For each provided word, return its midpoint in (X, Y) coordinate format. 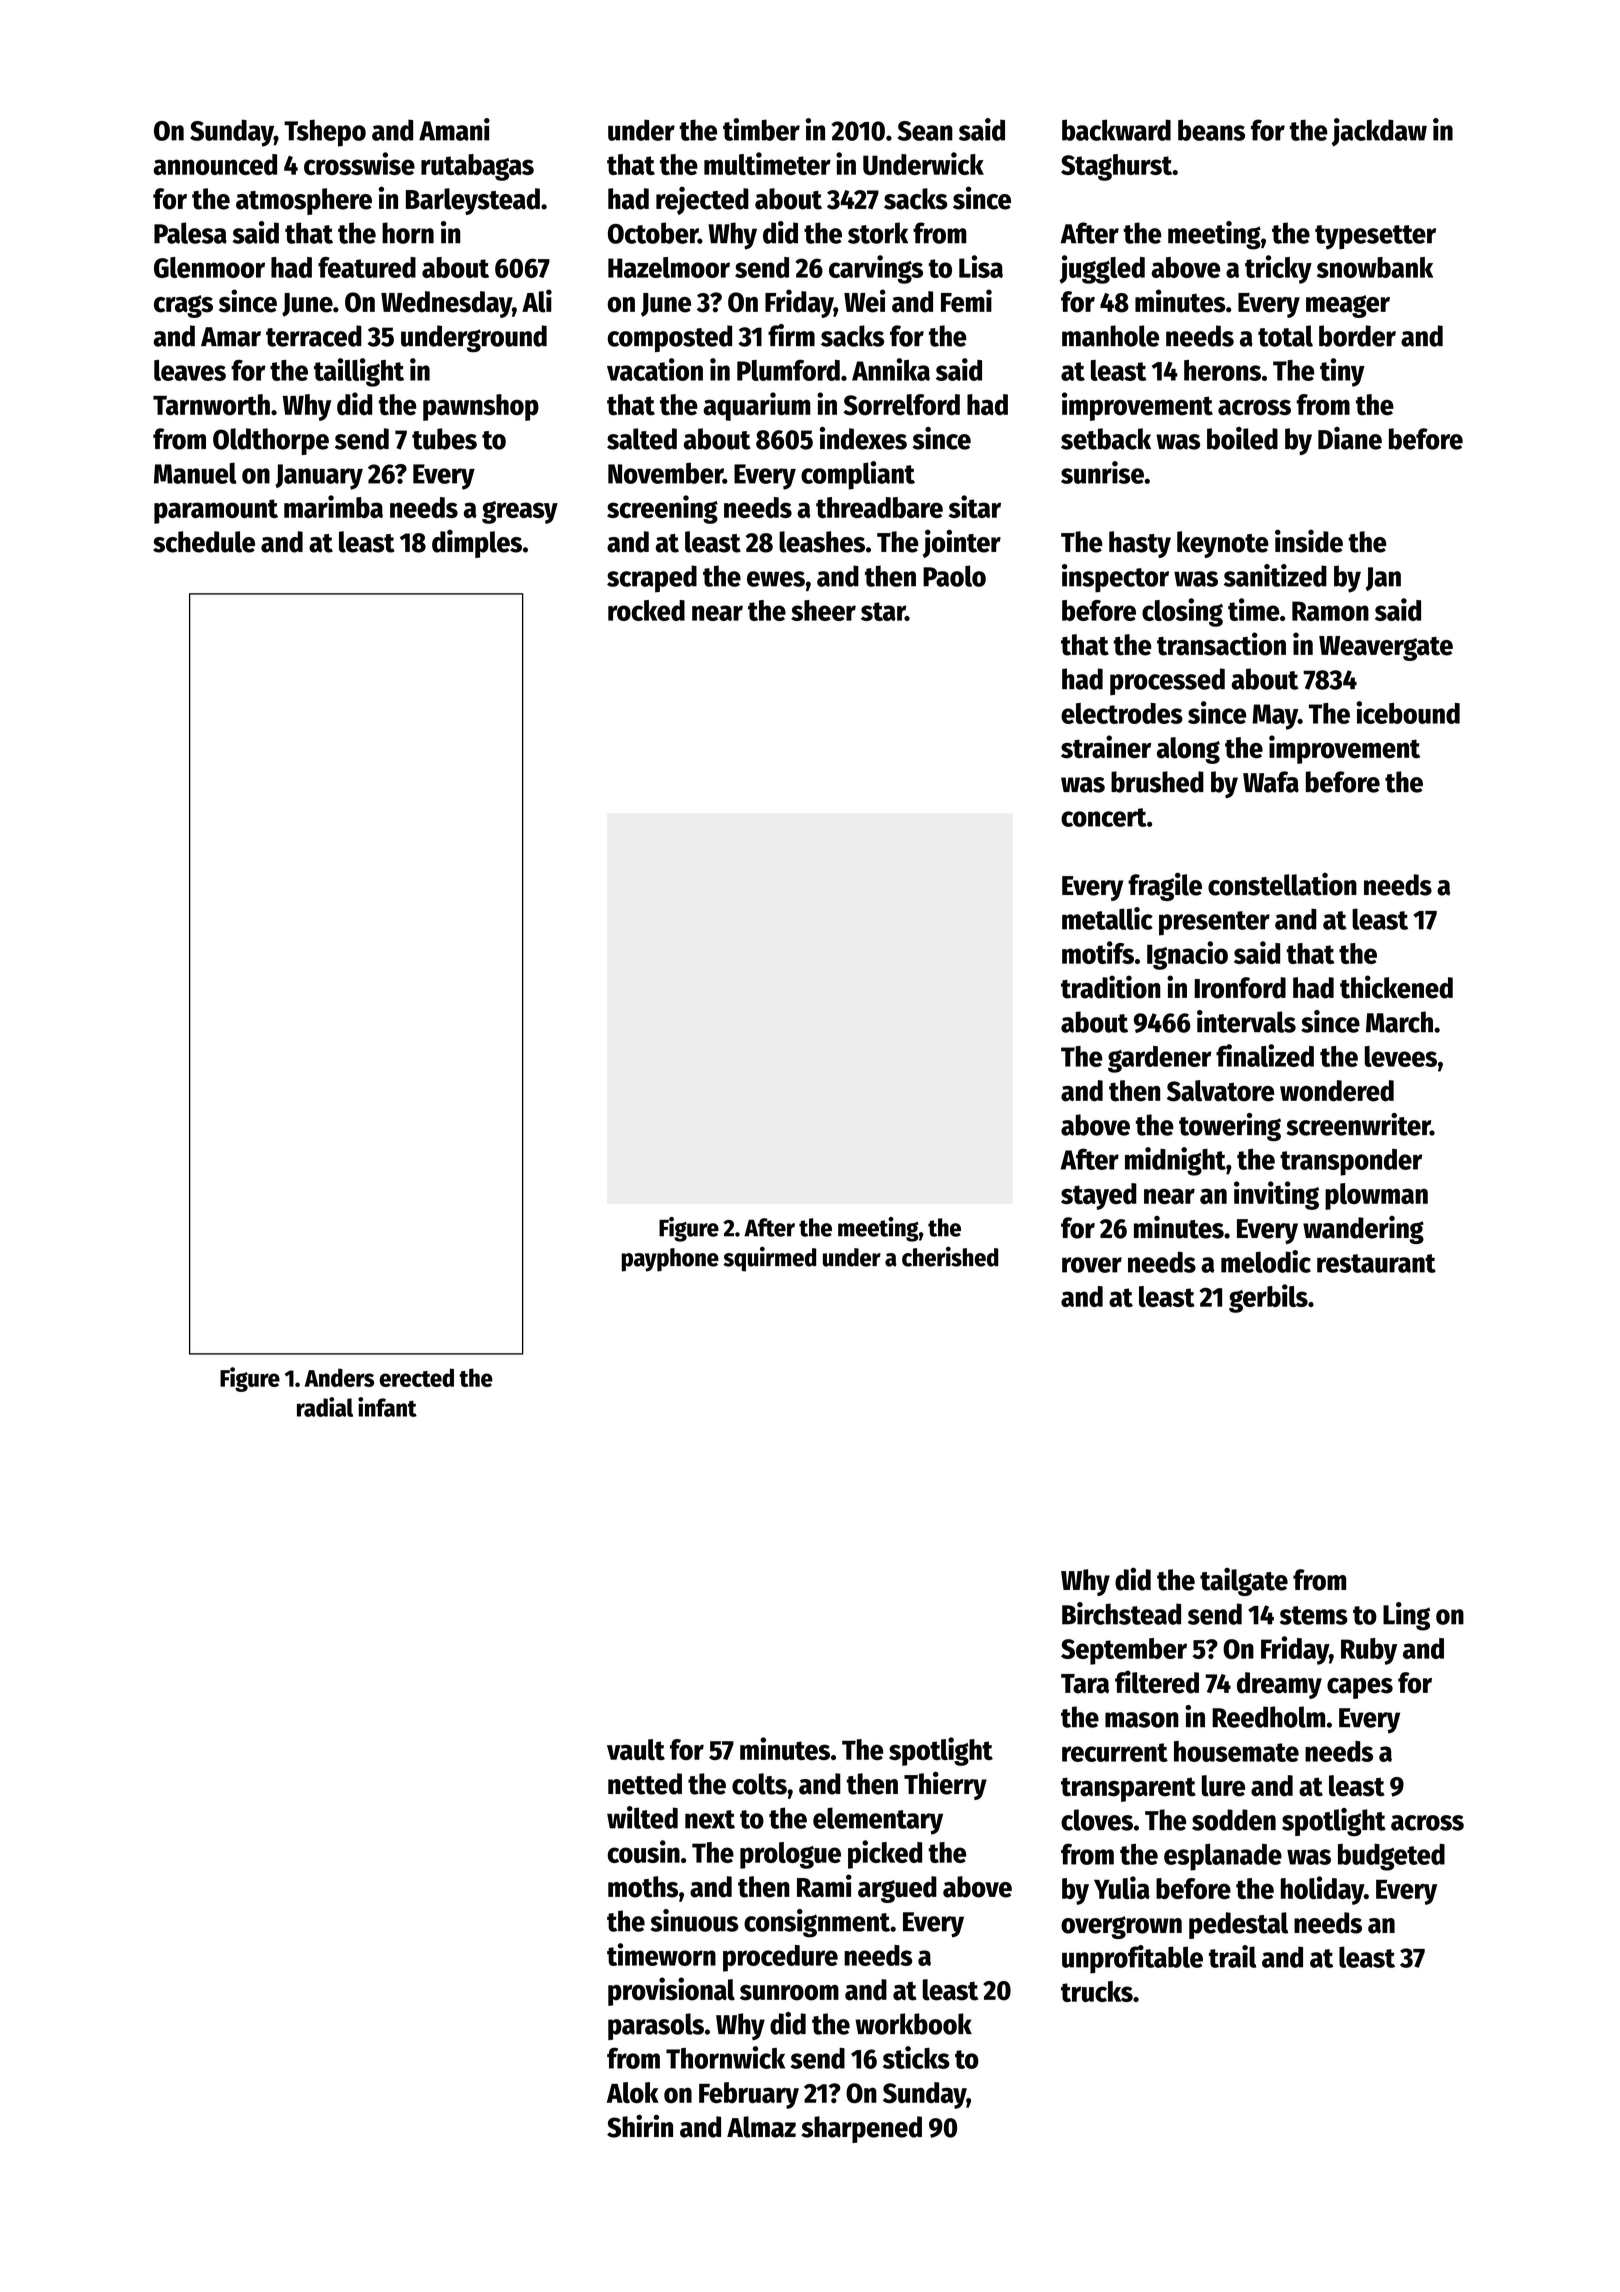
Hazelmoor (669, 267)
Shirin (640, 2126)
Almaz (761, 2127)
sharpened (861, 2129)
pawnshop (481, 407)
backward (1116, 130)
